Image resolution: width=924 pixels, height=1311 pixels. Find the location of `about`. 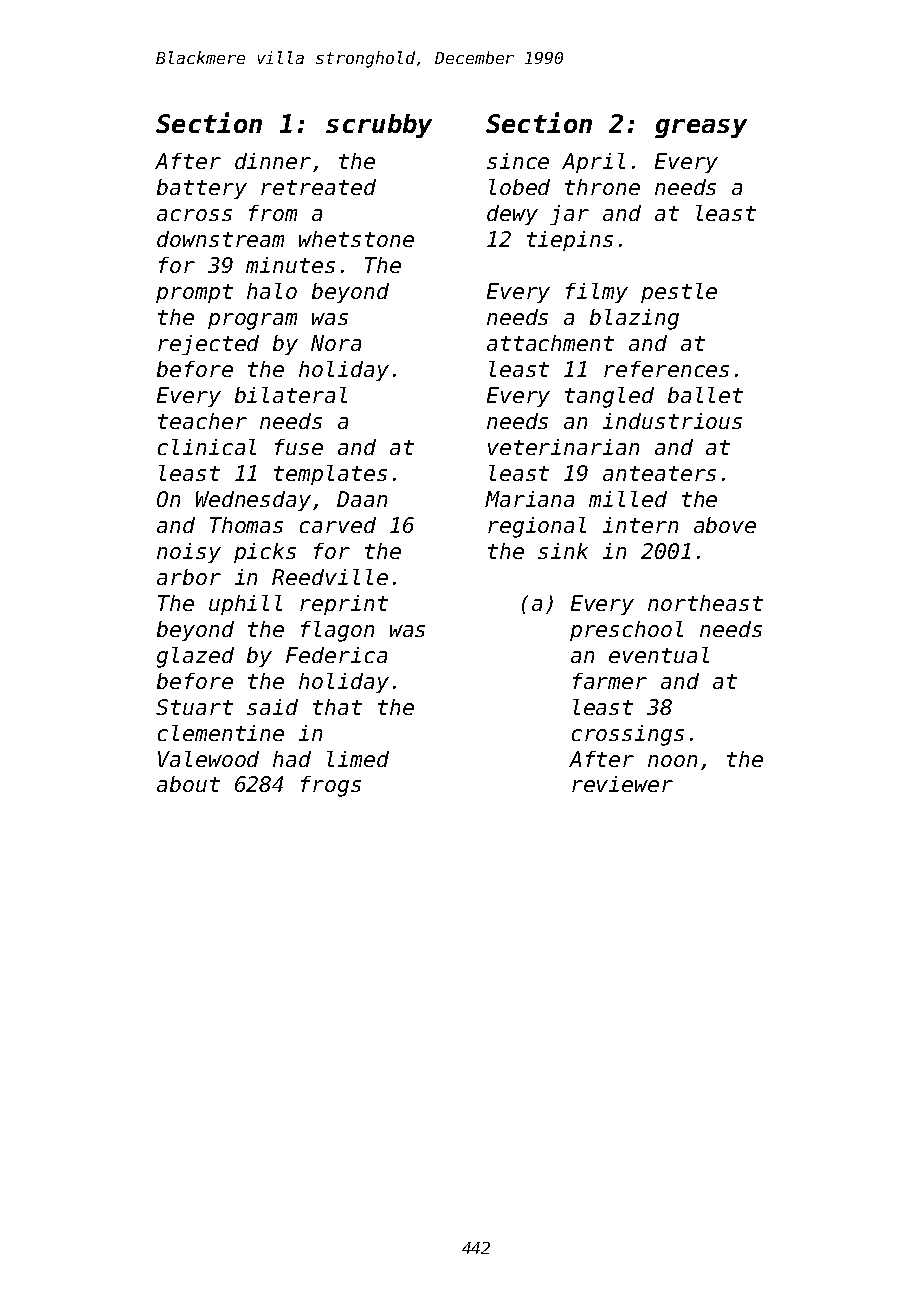

about is located at coordinates (188, 784).
